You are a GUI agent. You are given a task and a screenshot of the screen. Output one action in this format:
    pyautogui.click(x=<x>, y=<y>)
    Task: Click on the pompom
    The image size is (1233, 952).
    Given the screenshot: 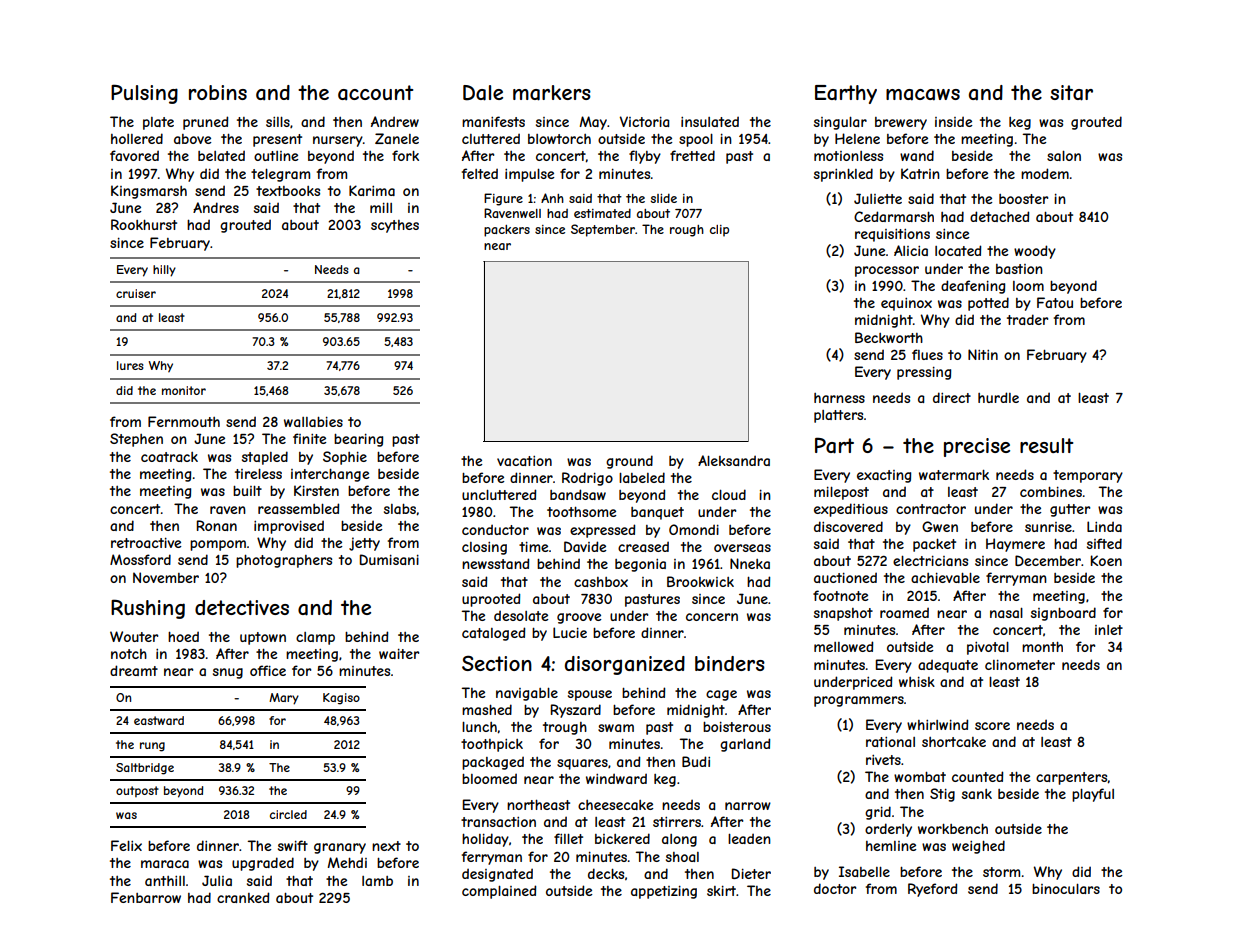 What is the action you would take?
    pyautogui.click(x=218, y=545)
